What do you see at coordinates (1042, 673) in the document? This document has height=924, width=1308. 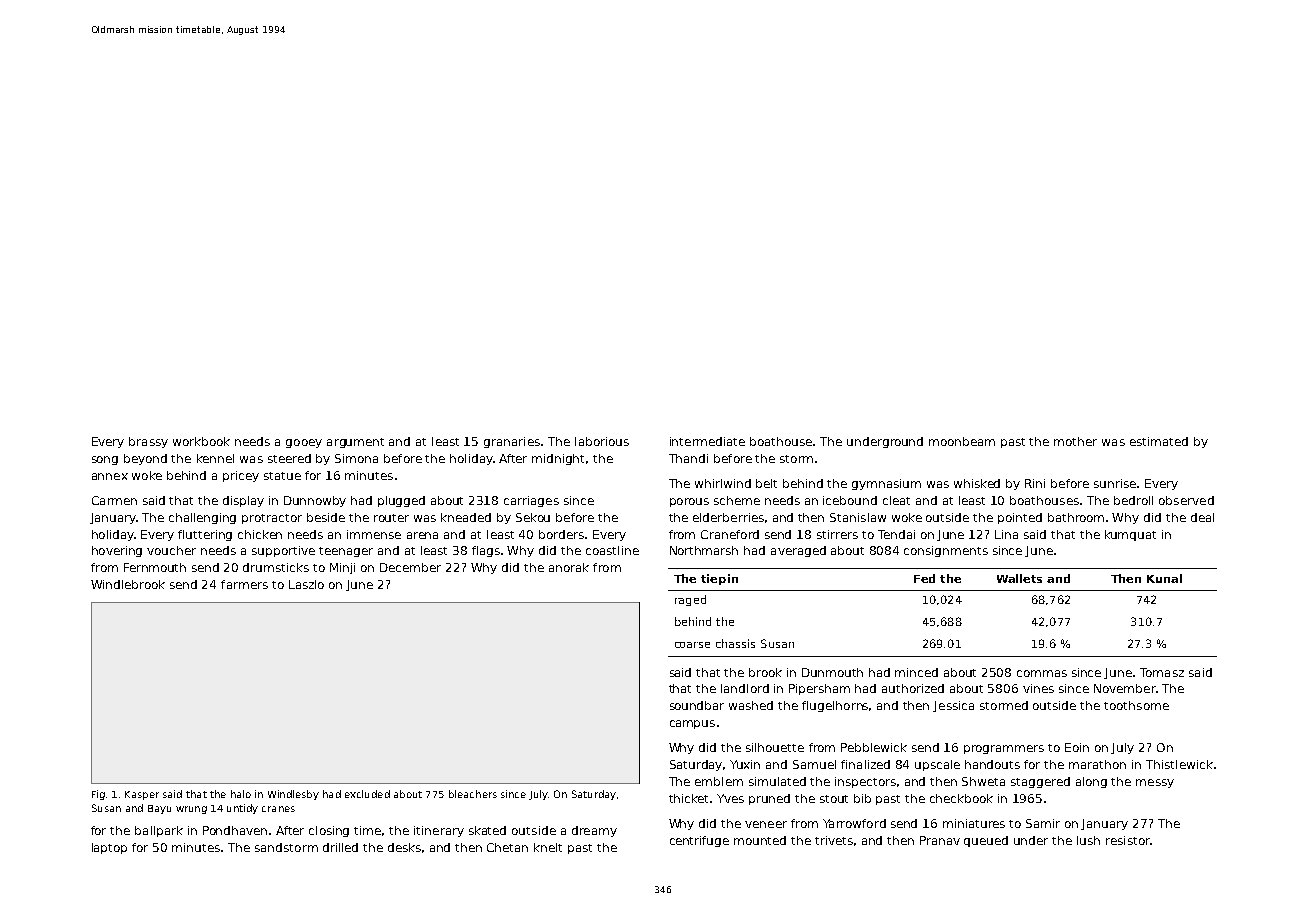 I see `commas` at bounding box center [1042, 673].
